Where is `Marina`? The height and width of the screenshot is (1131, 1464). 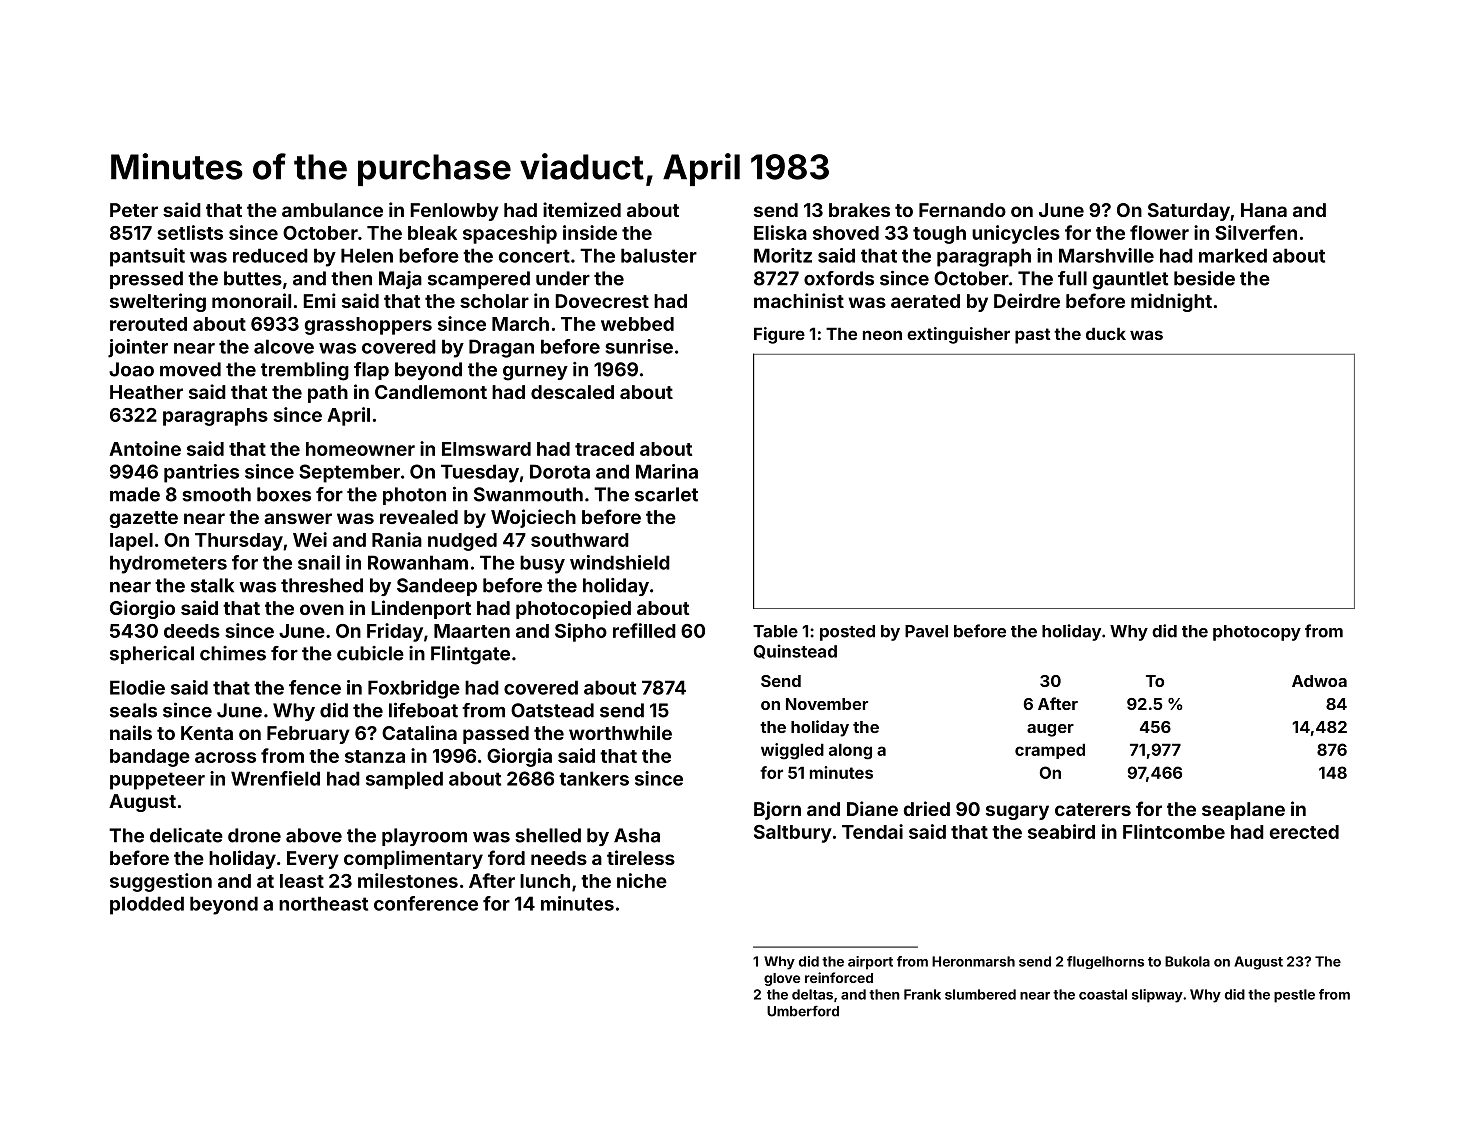 Marina is located at coordinates (667, 471).
